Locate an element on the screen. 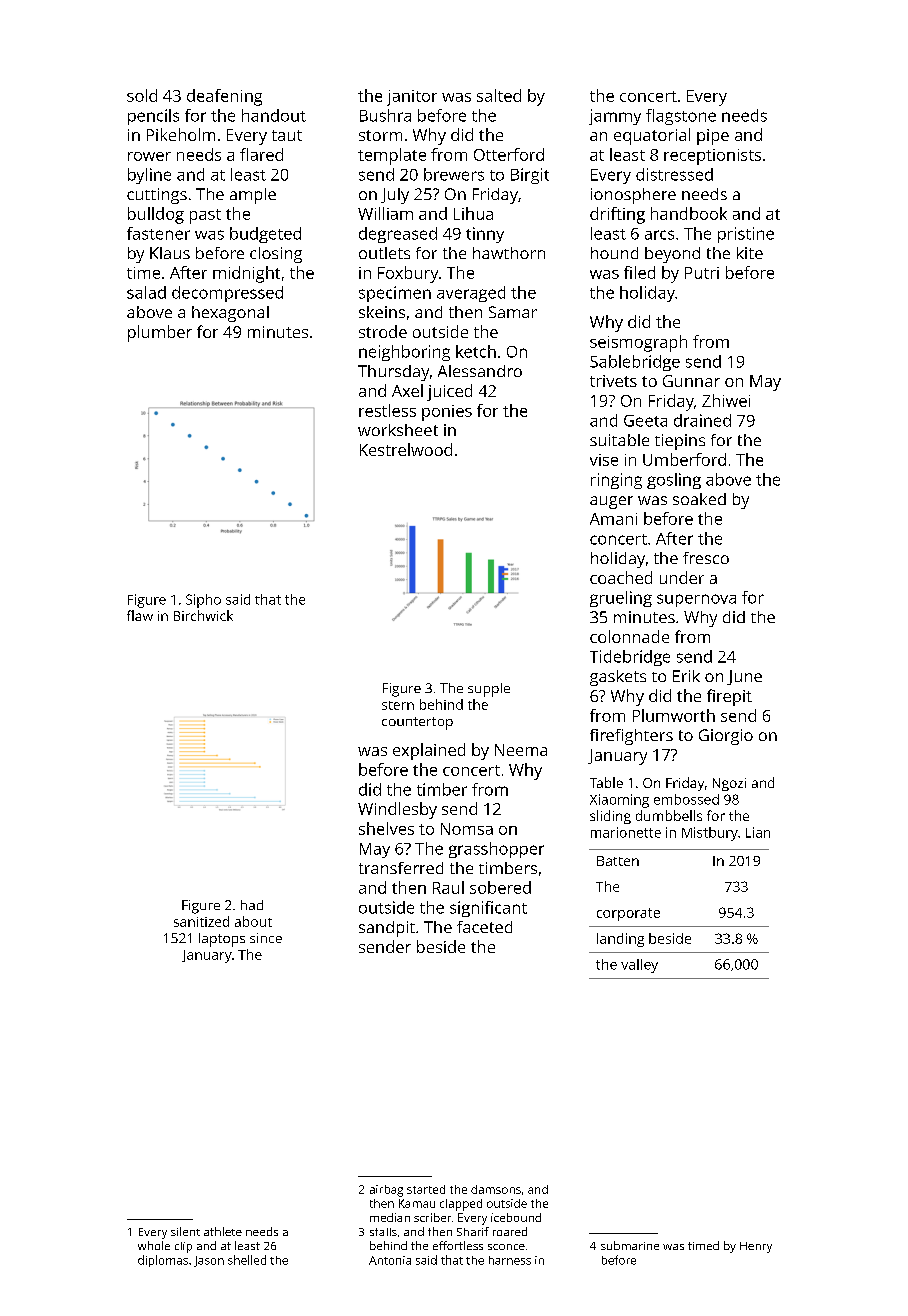 The height and width of the screenshot is (1316, 908). Lian is located at coordinates (758, 832).
